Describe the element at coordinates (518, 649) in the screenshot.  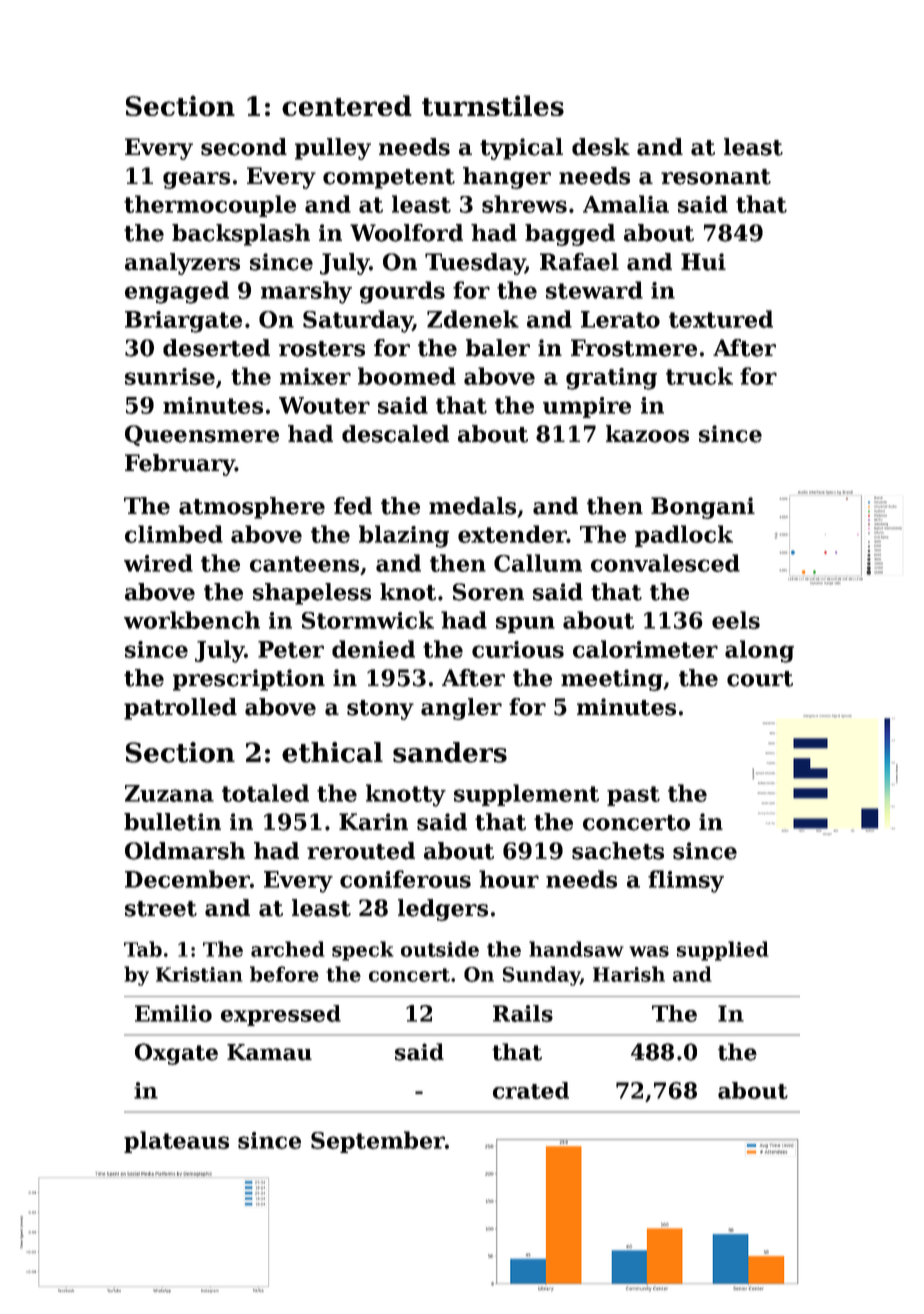
I see `curious` at that location.
